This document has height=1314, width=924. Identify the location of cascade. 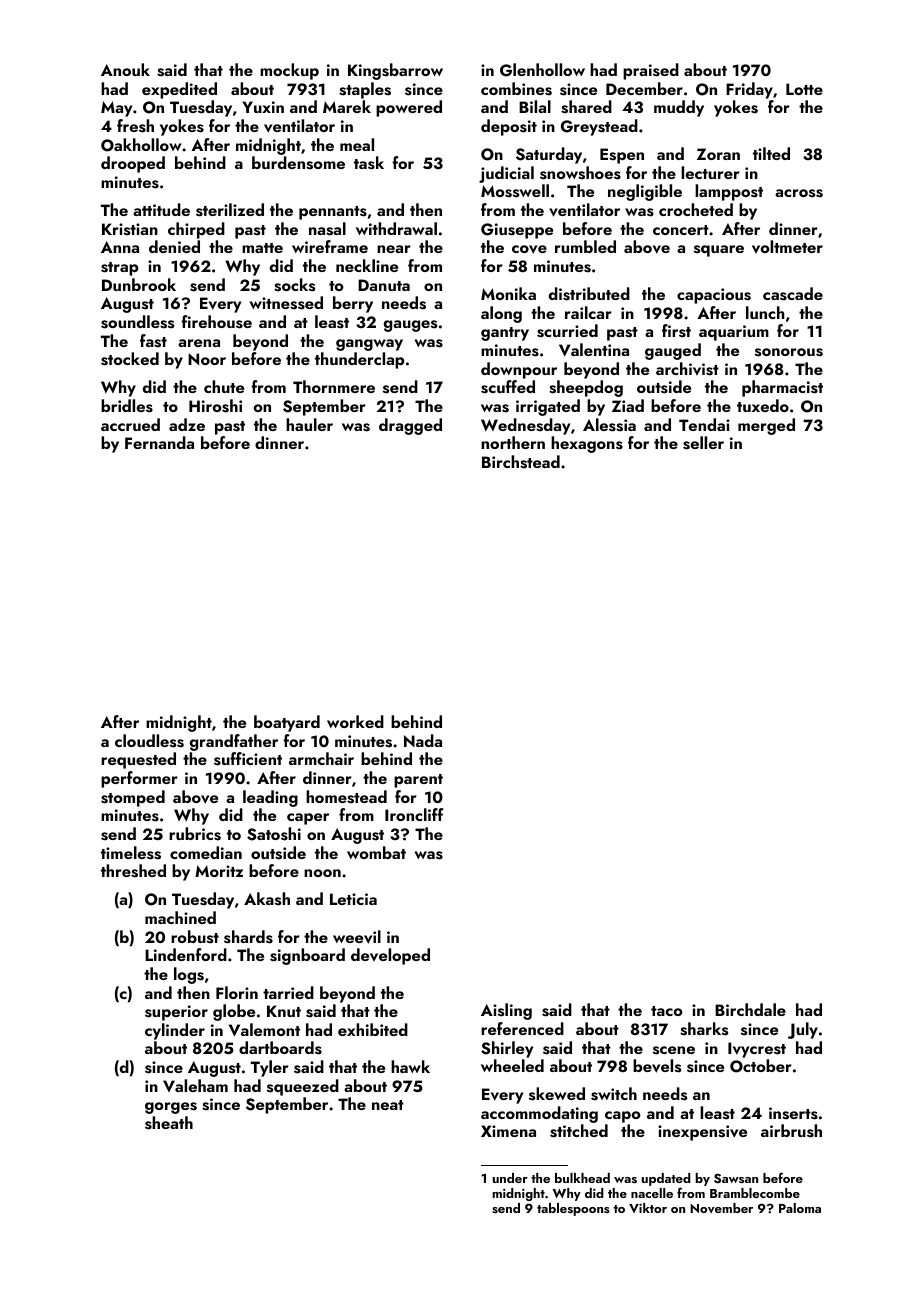
(793, 294).
